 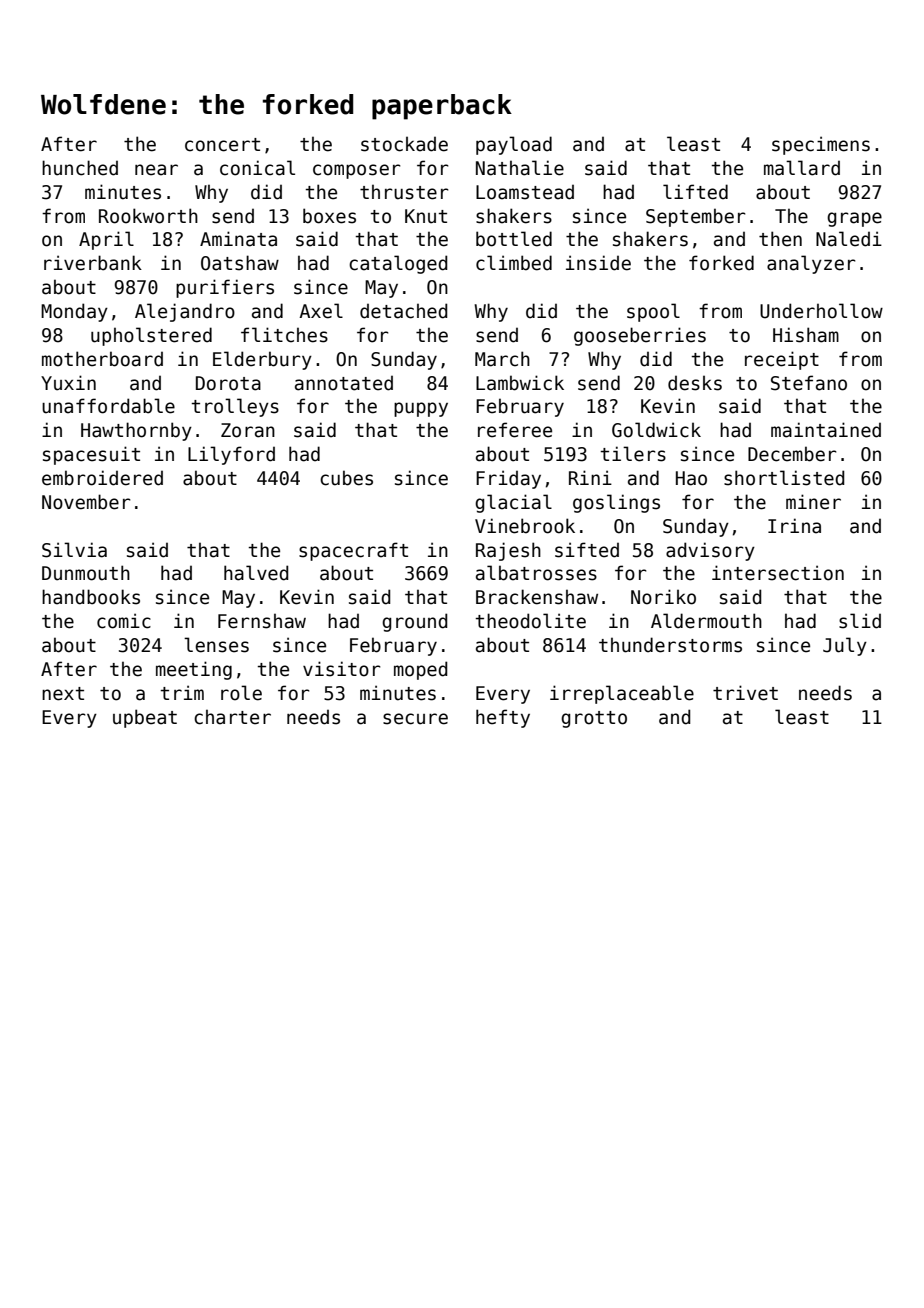 What do you see at coordinates (421, 409) in the page?
I see `puppy` at bounding box center [421, 409].
